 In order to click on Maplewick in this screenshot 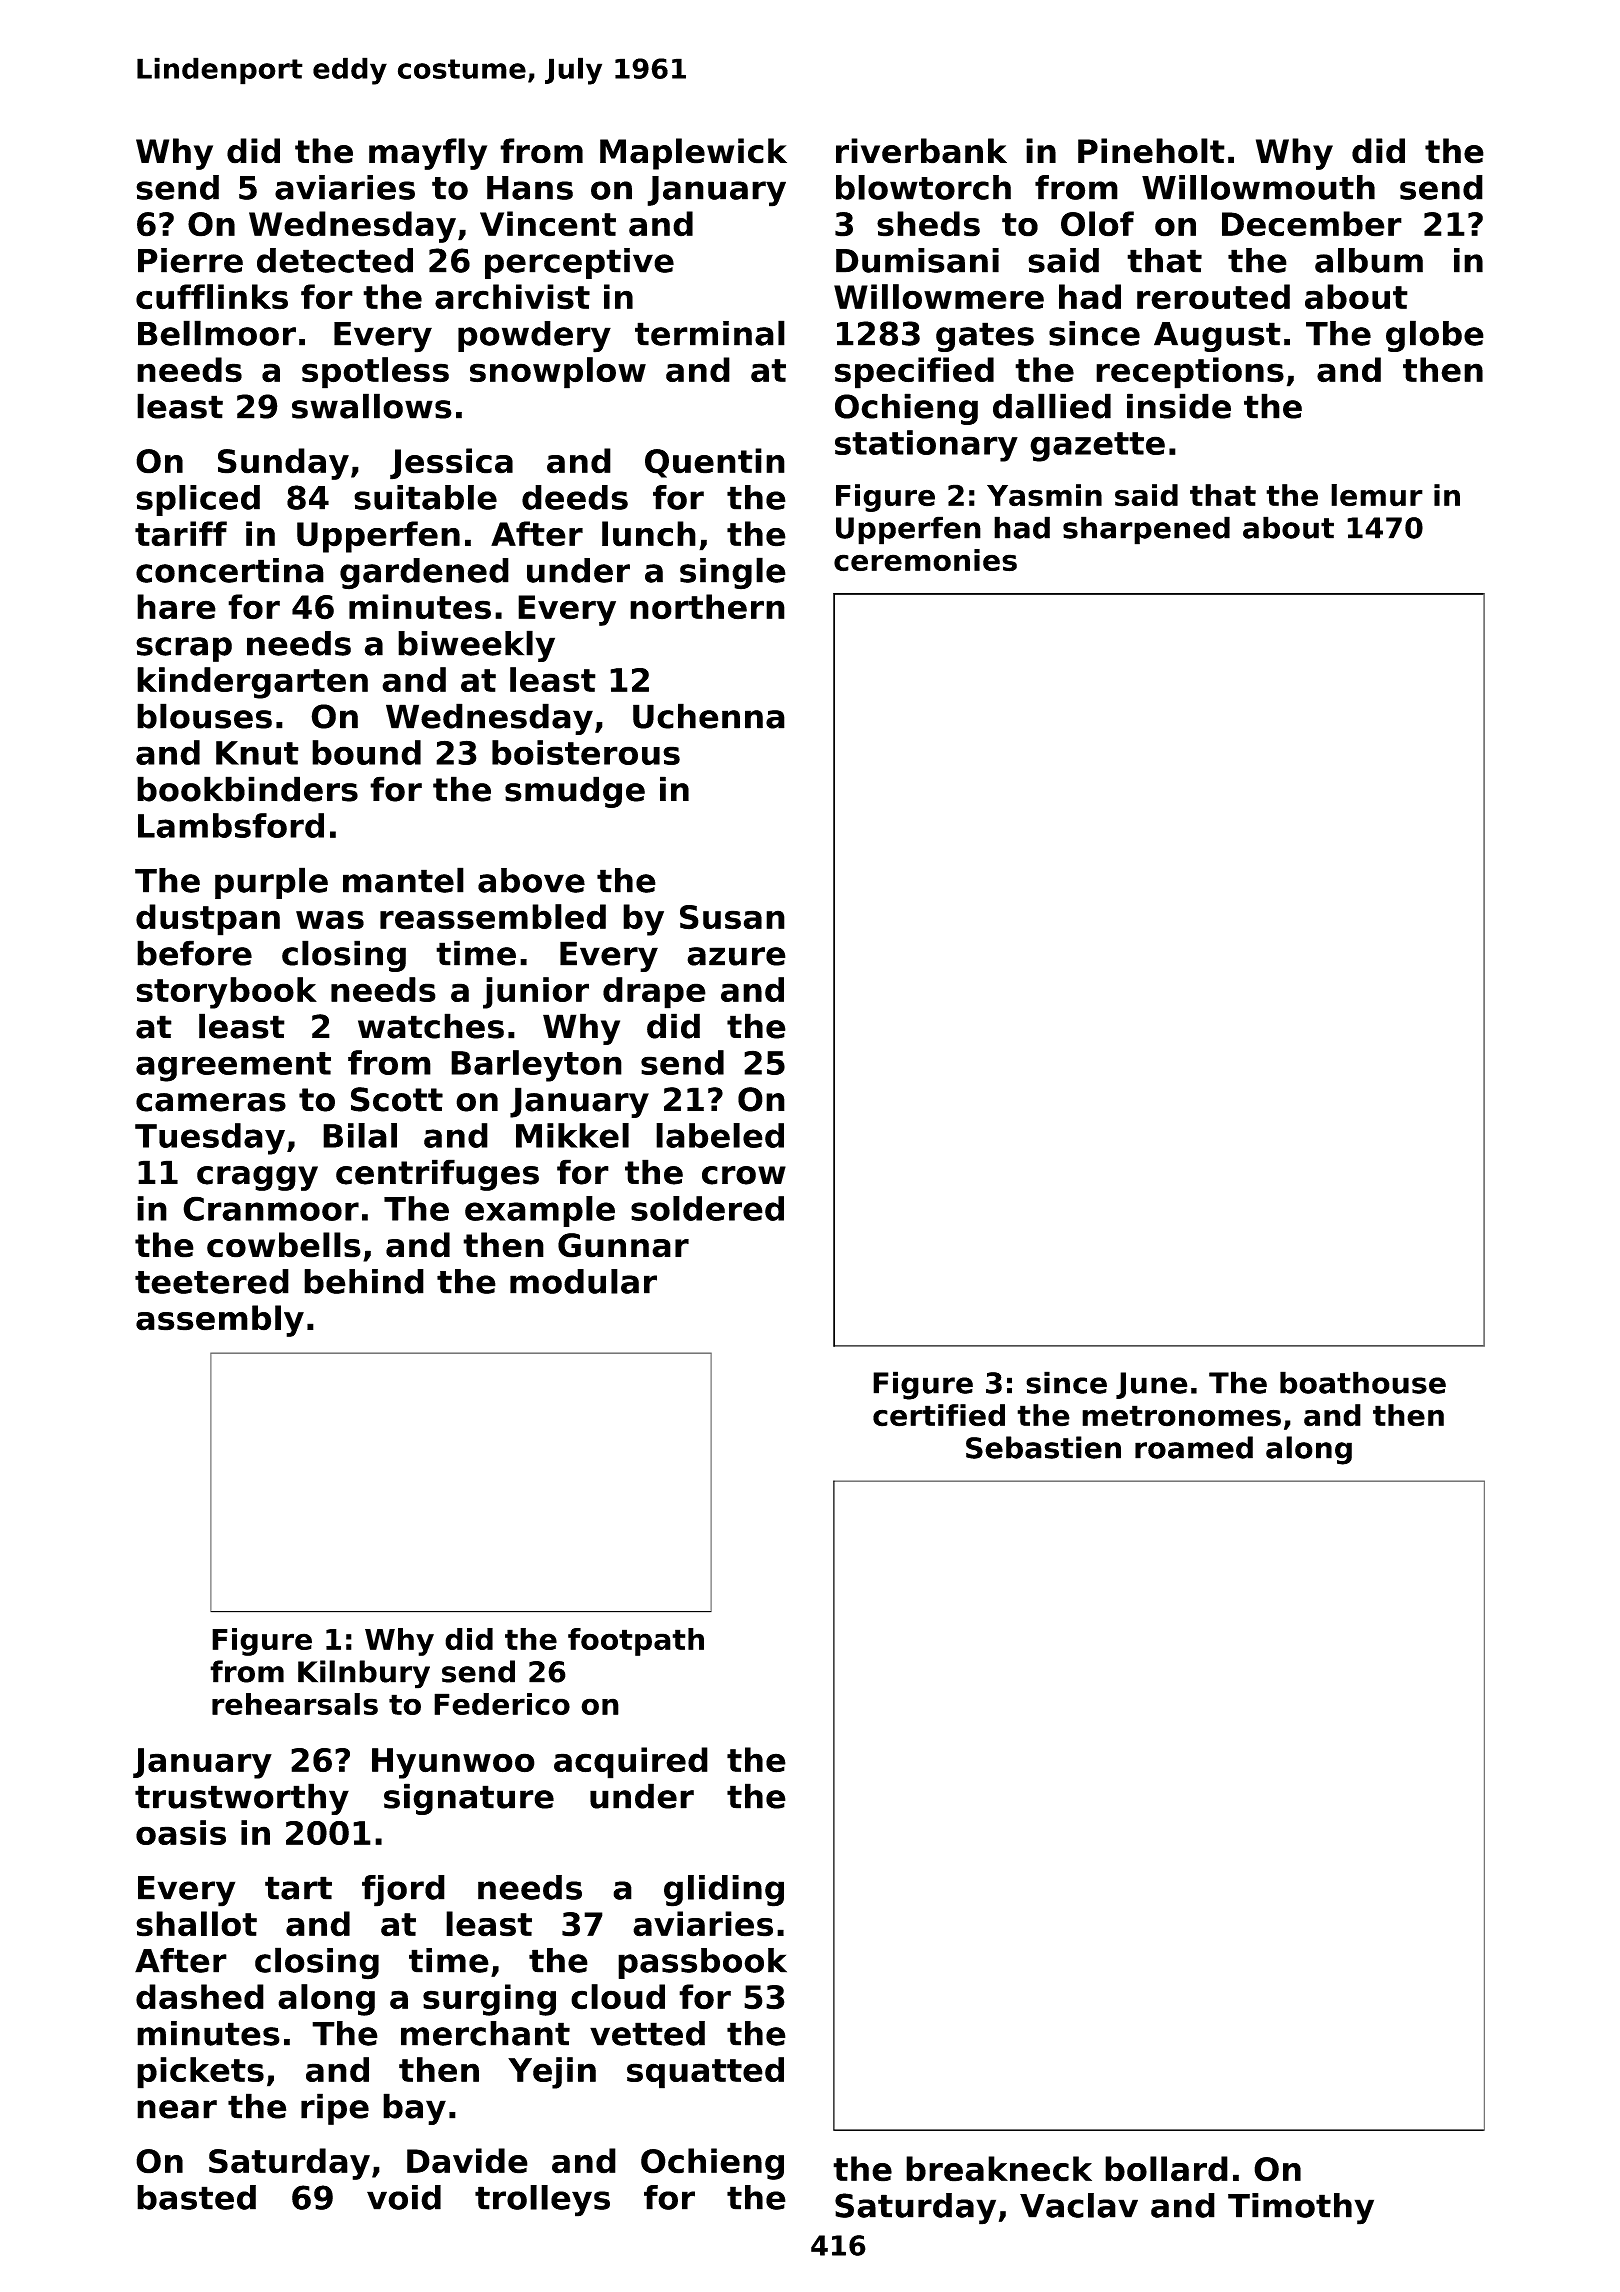, I will do `click(693, 154)`.
